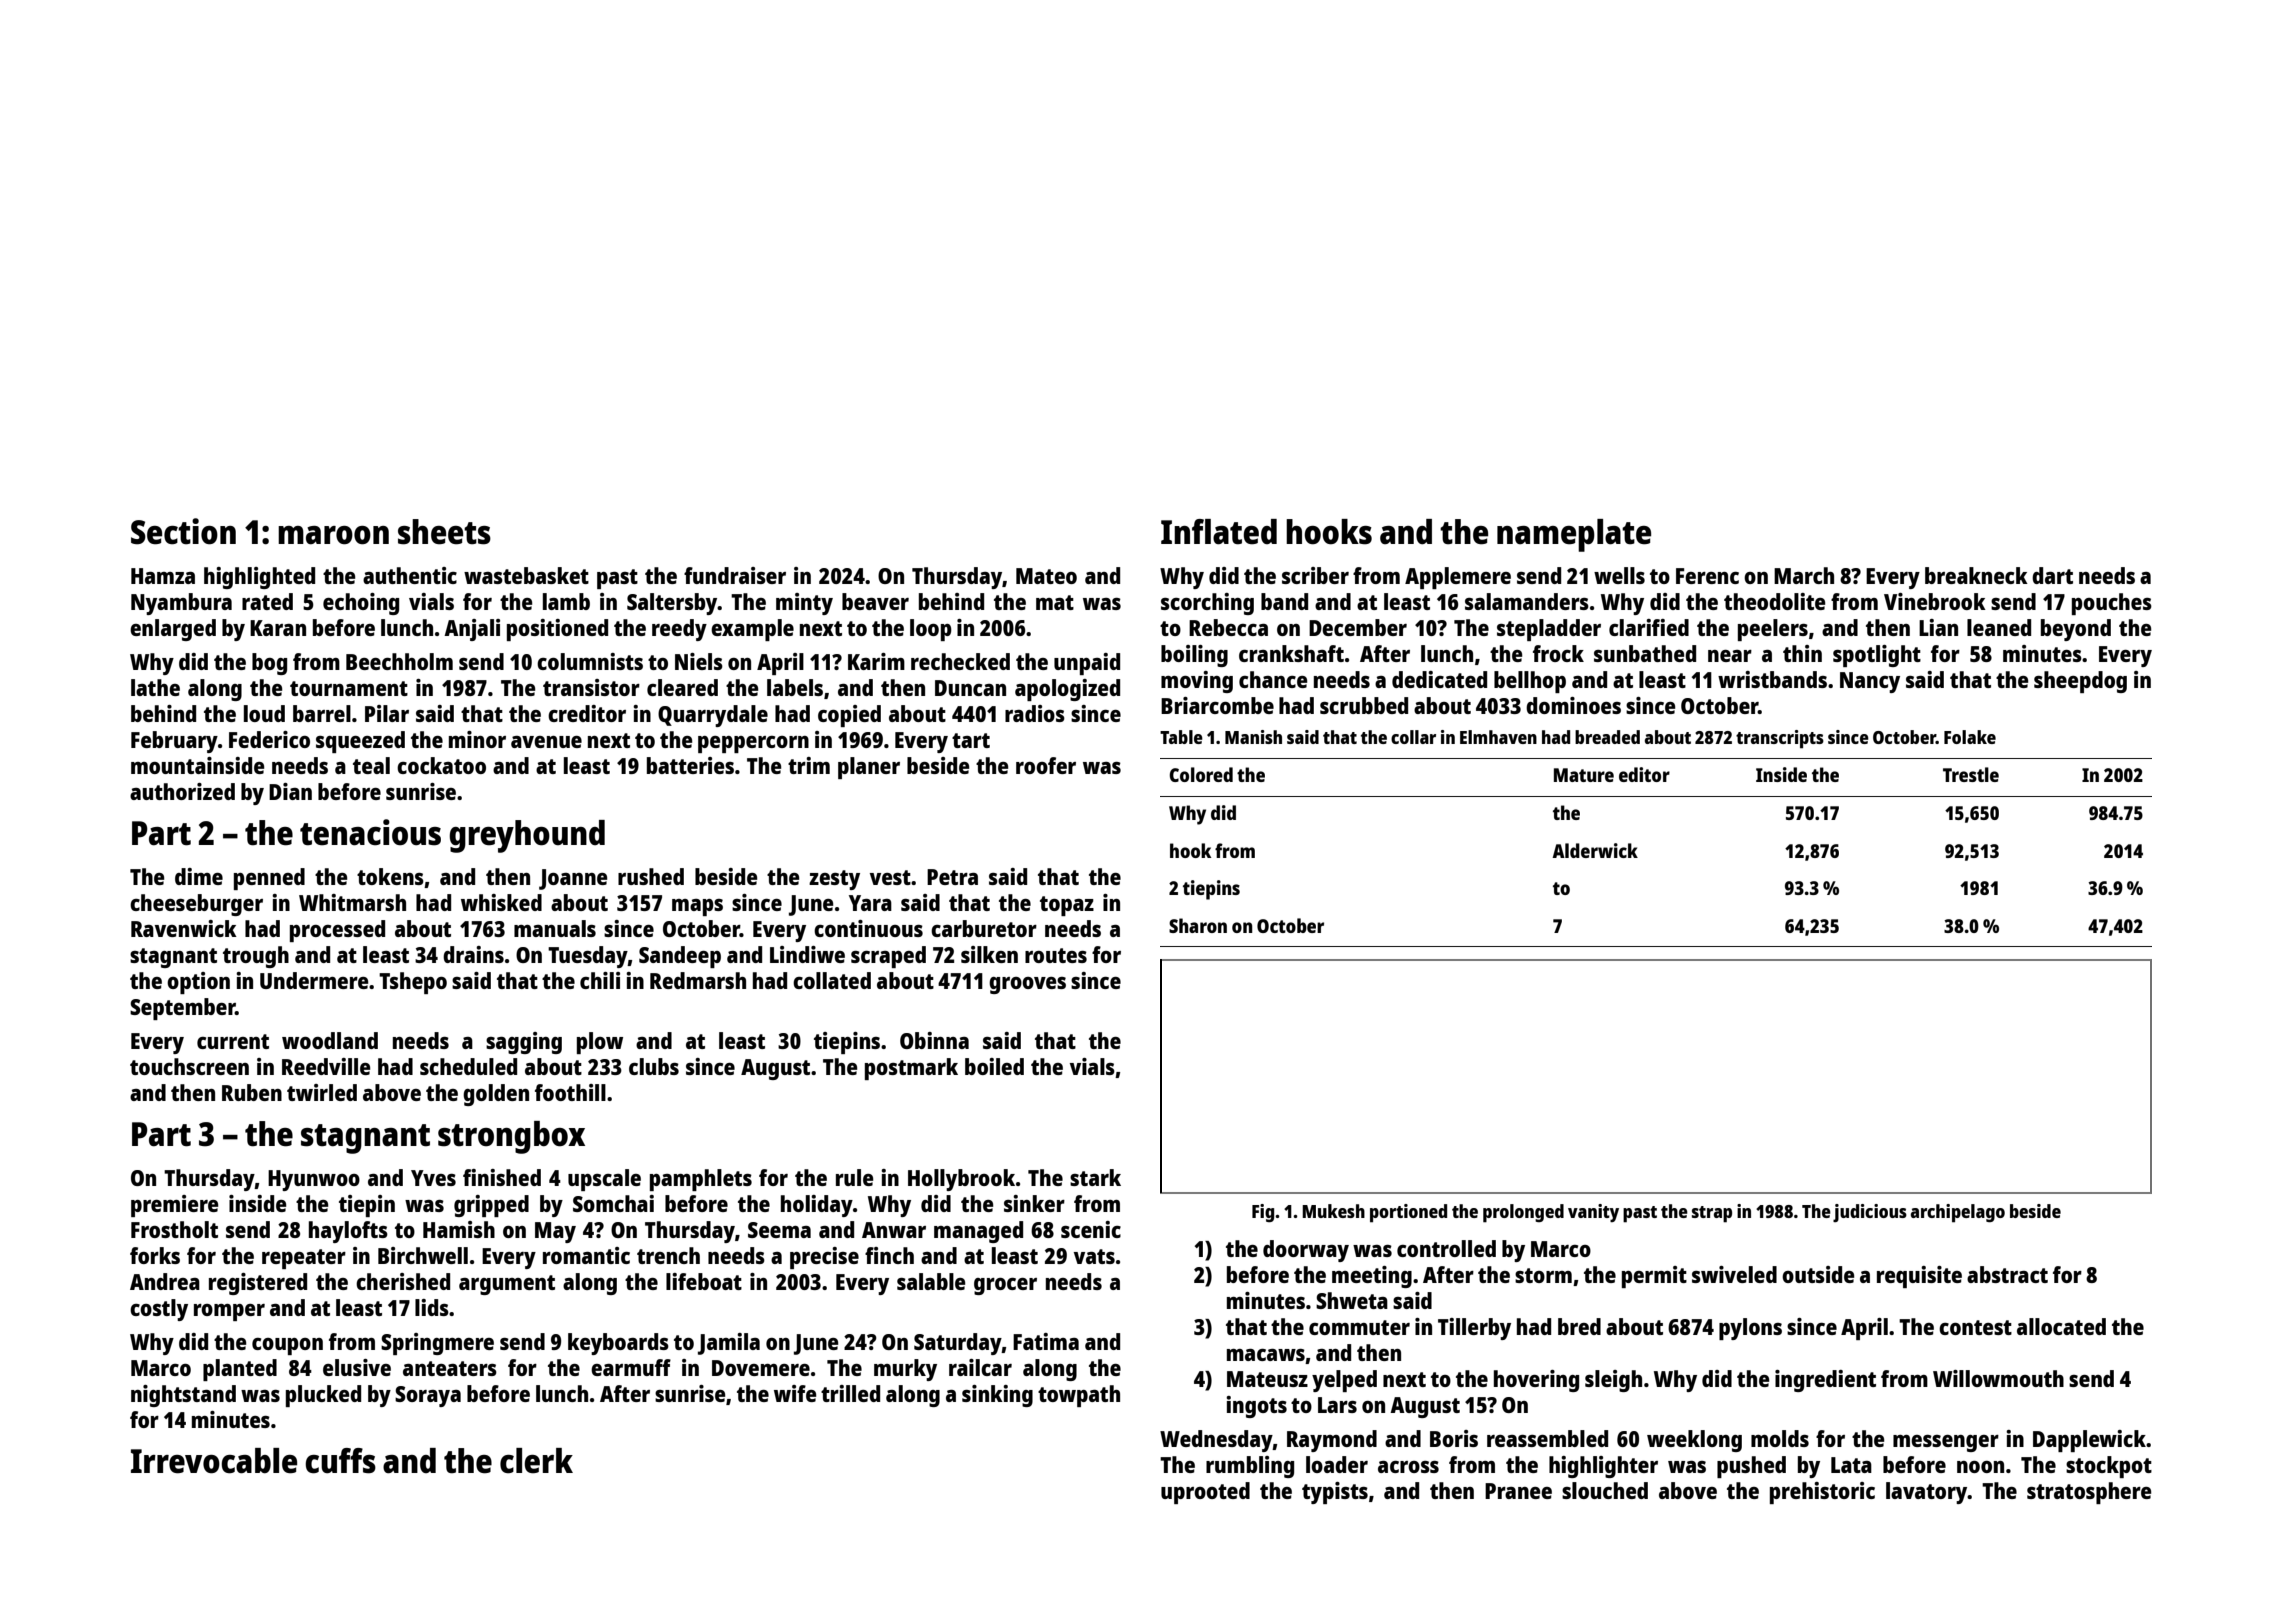  What do you see at coordinates (174, 1229) in the screenshot?
I see `Frostholt` at bounding box center [174, 1229].
